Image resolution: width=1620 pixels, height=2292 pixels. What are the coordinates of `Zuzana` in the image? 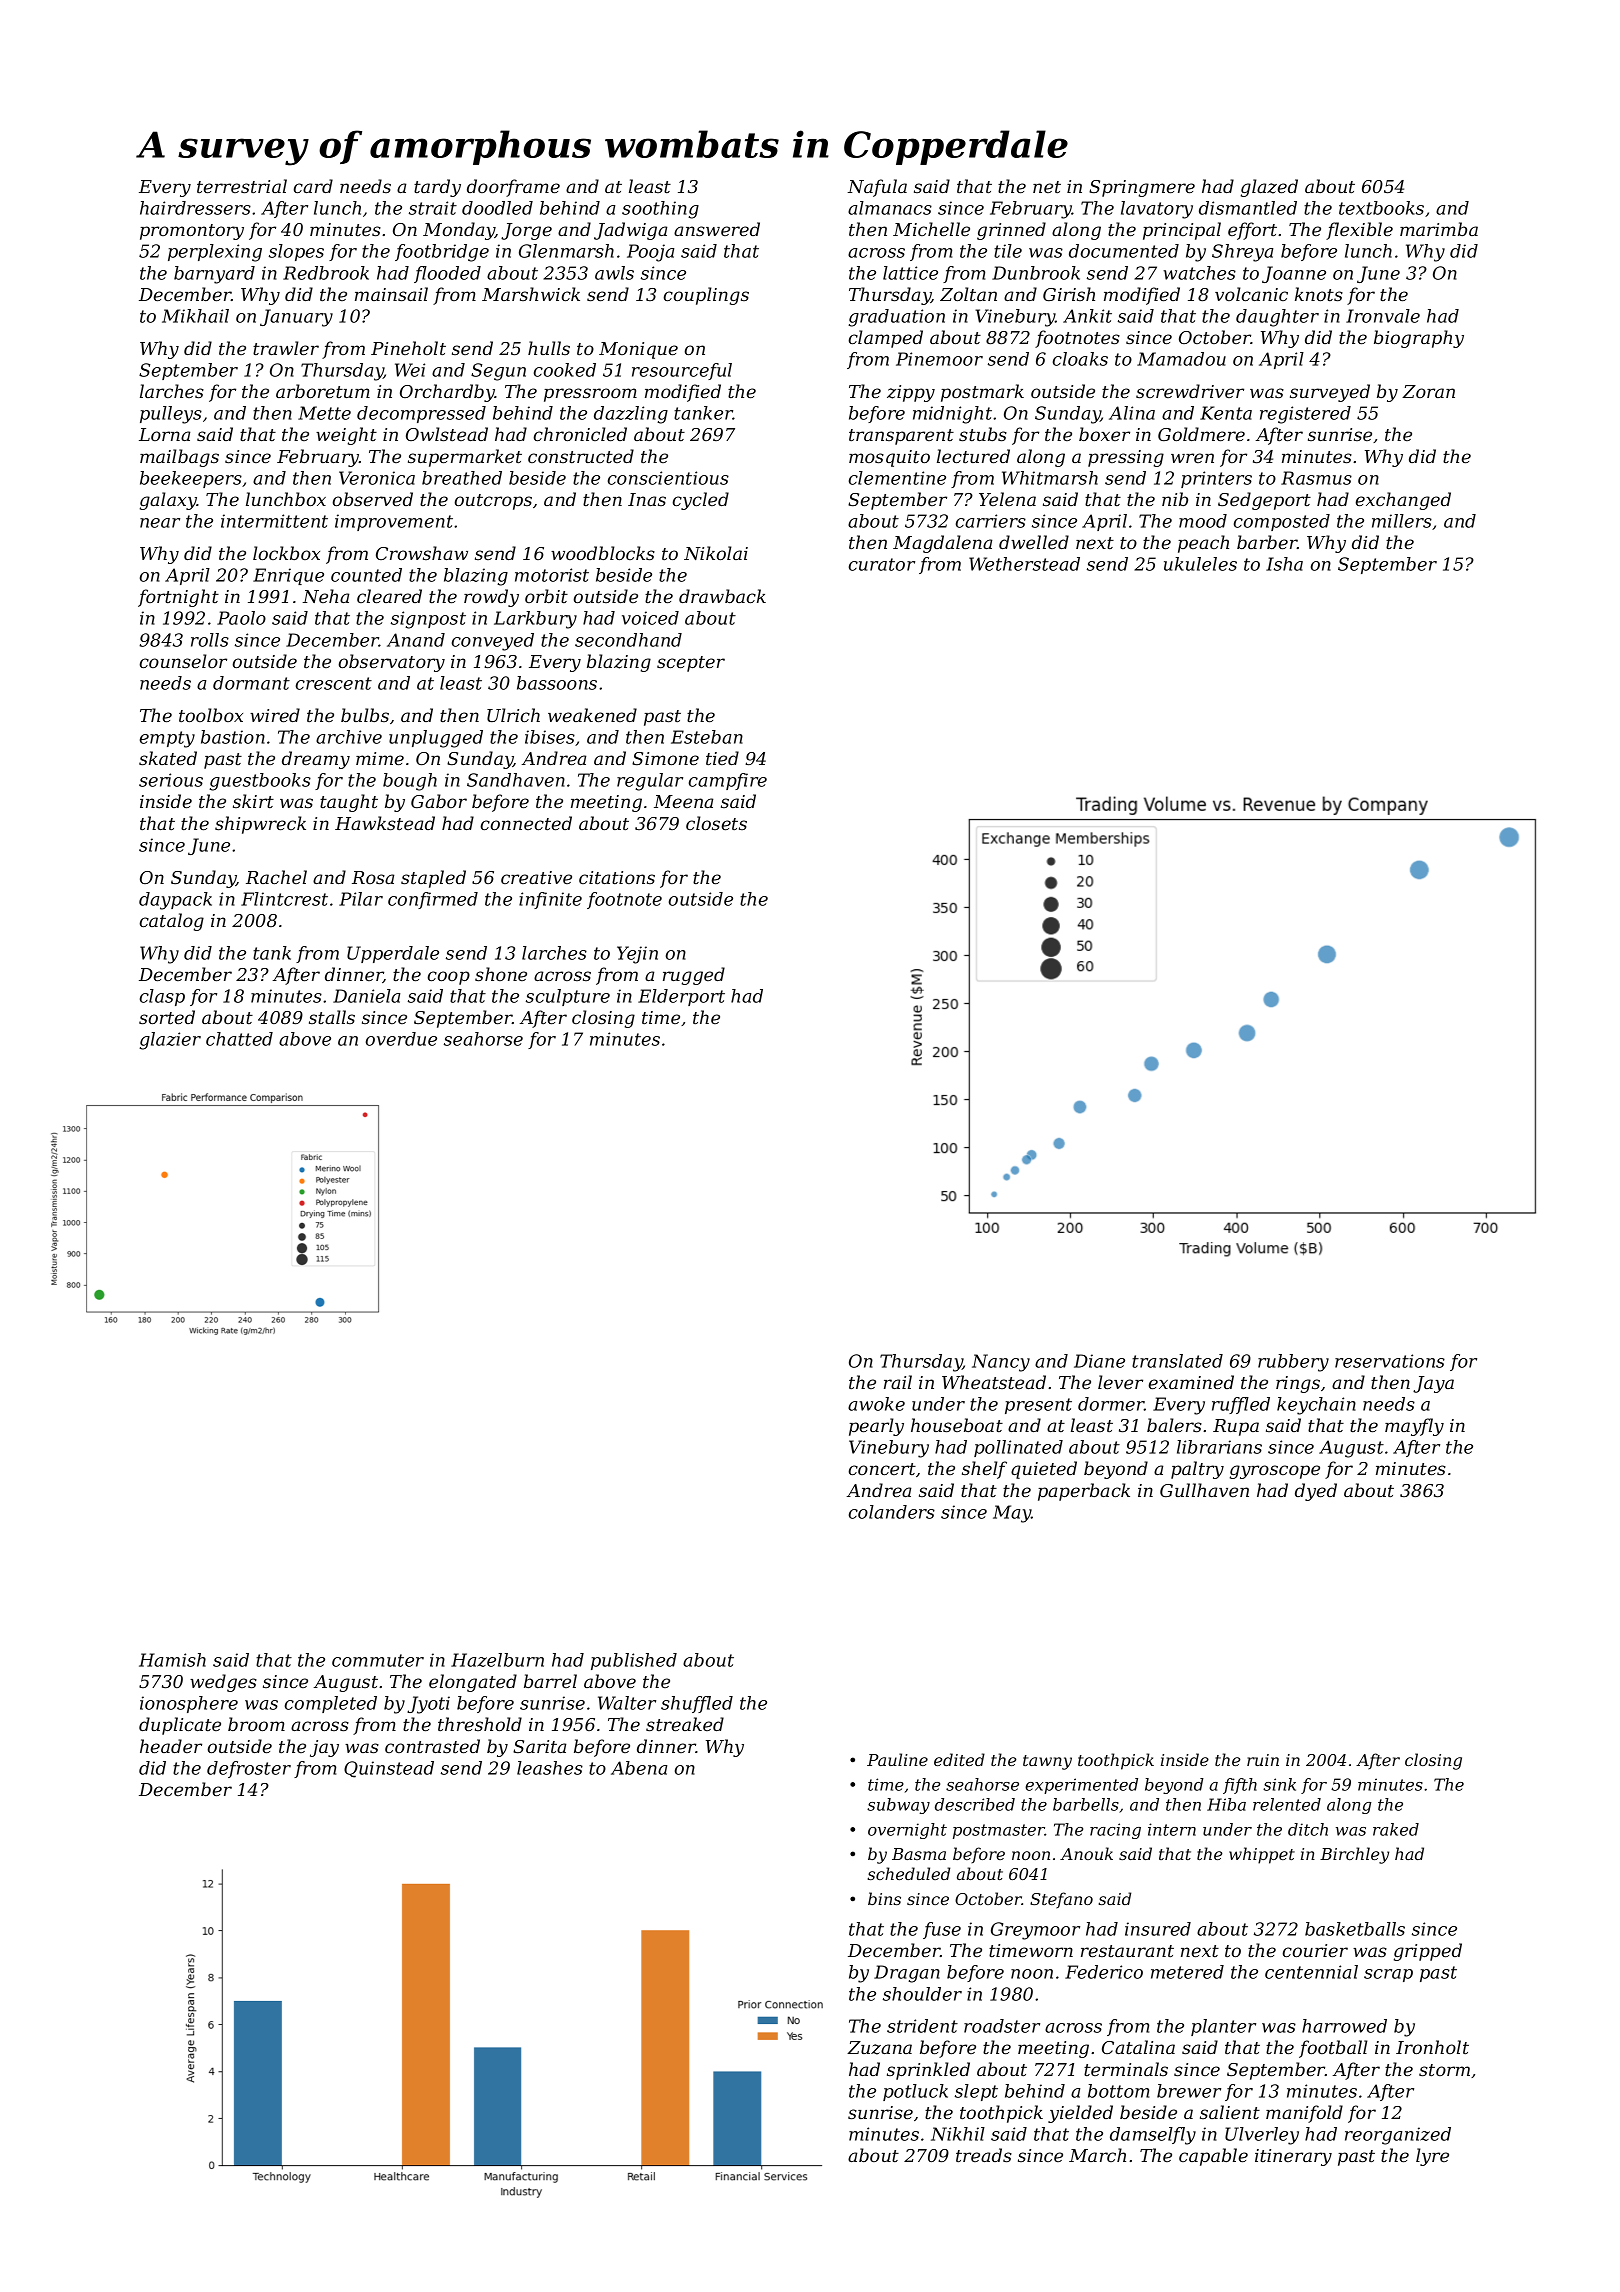 It's located at (879, 2048).
